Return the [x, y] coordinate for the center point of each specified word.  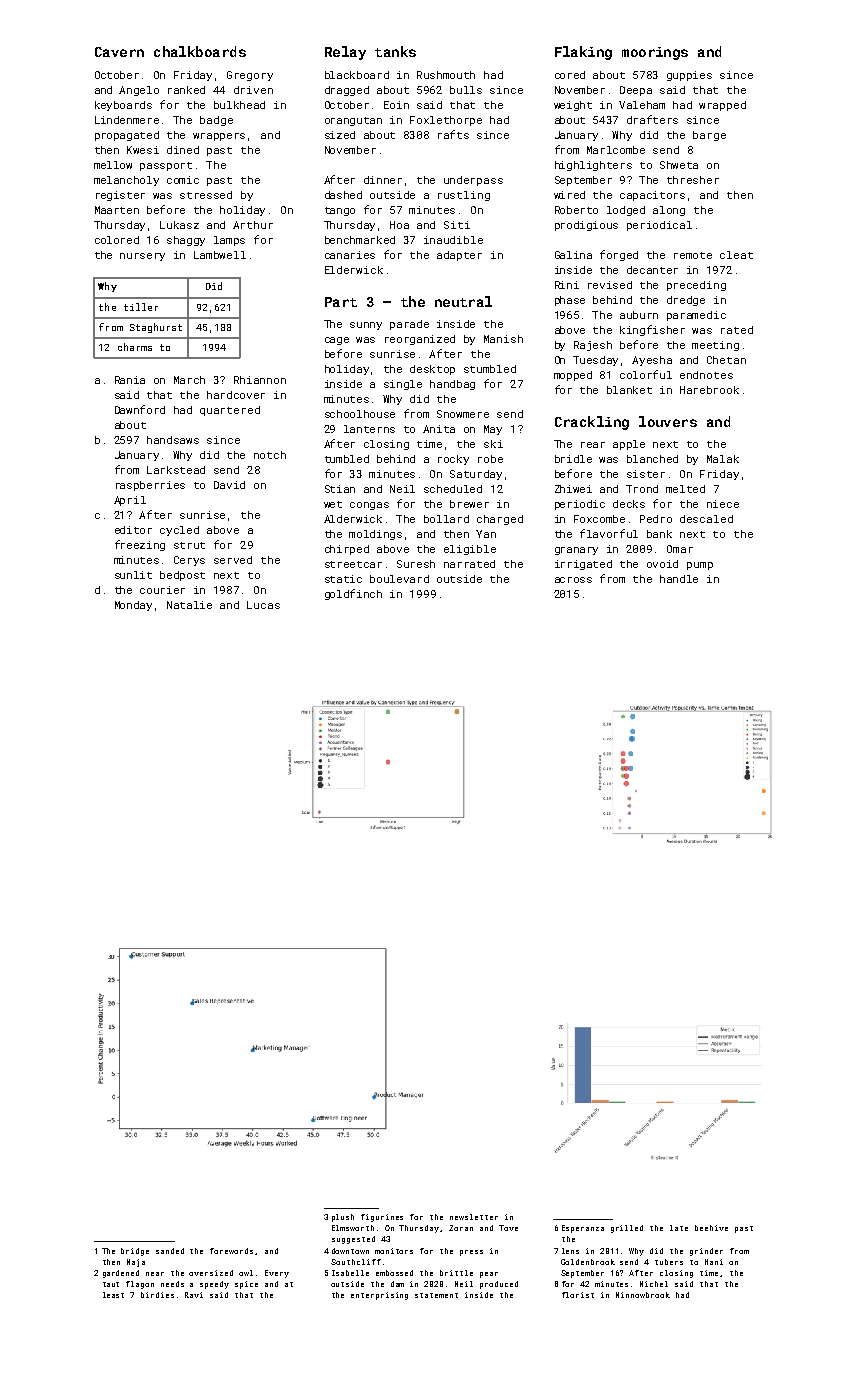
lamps [229, 241]
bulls [466, 90]
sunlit [133, 575]
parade [409, 325]
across [573, 580]
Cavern [119, 52]
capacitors [652, 196]
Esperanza [583, 1229]
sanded [170, 1251]
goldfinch [353, 594]
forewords [231, 1251]
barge [709, 136]
